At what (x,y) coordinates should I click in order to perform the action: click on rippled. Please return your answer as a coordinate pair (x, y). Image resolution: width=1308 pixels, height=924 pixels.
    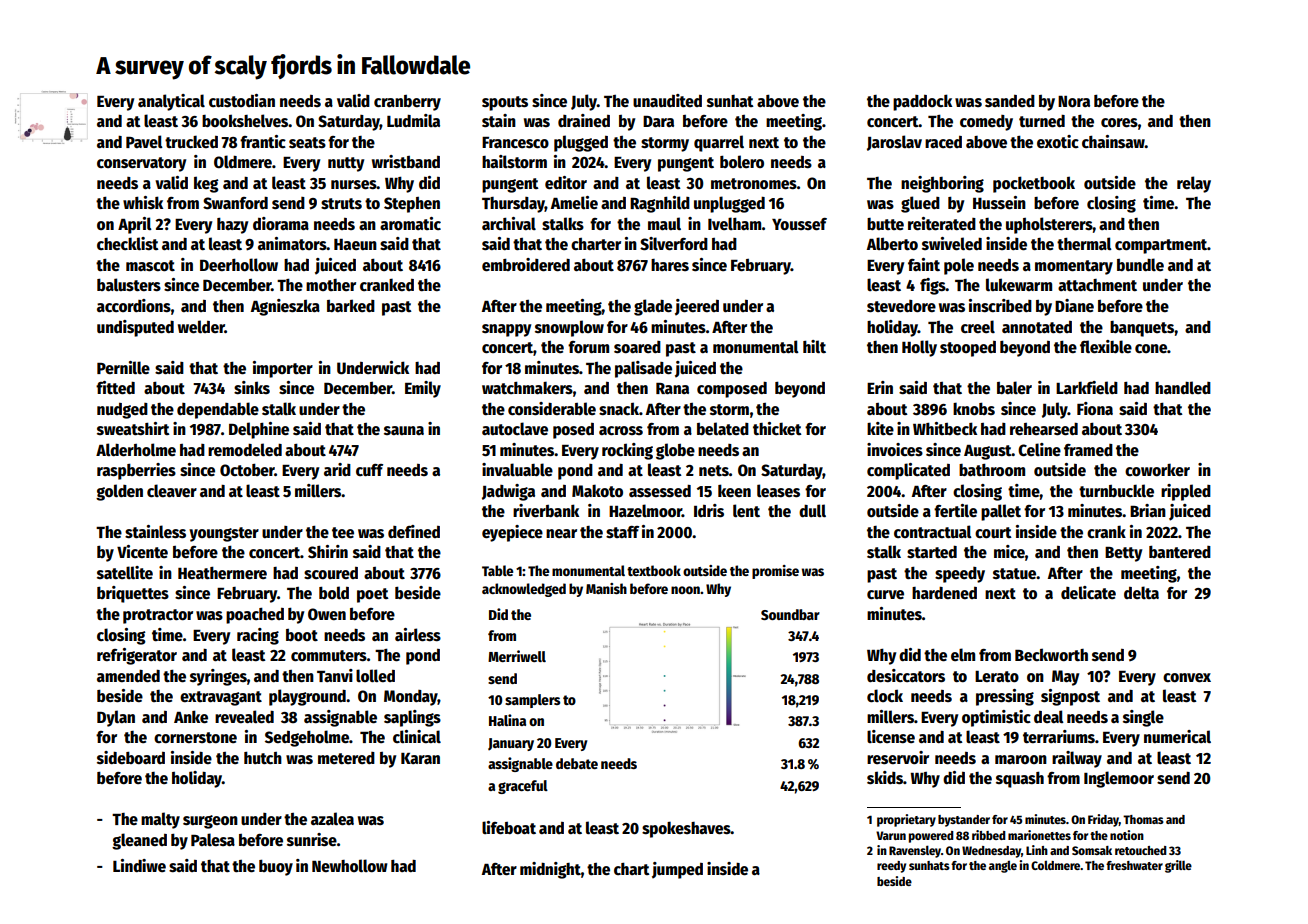
    Looking at the image, I should click on (1186, 492).
